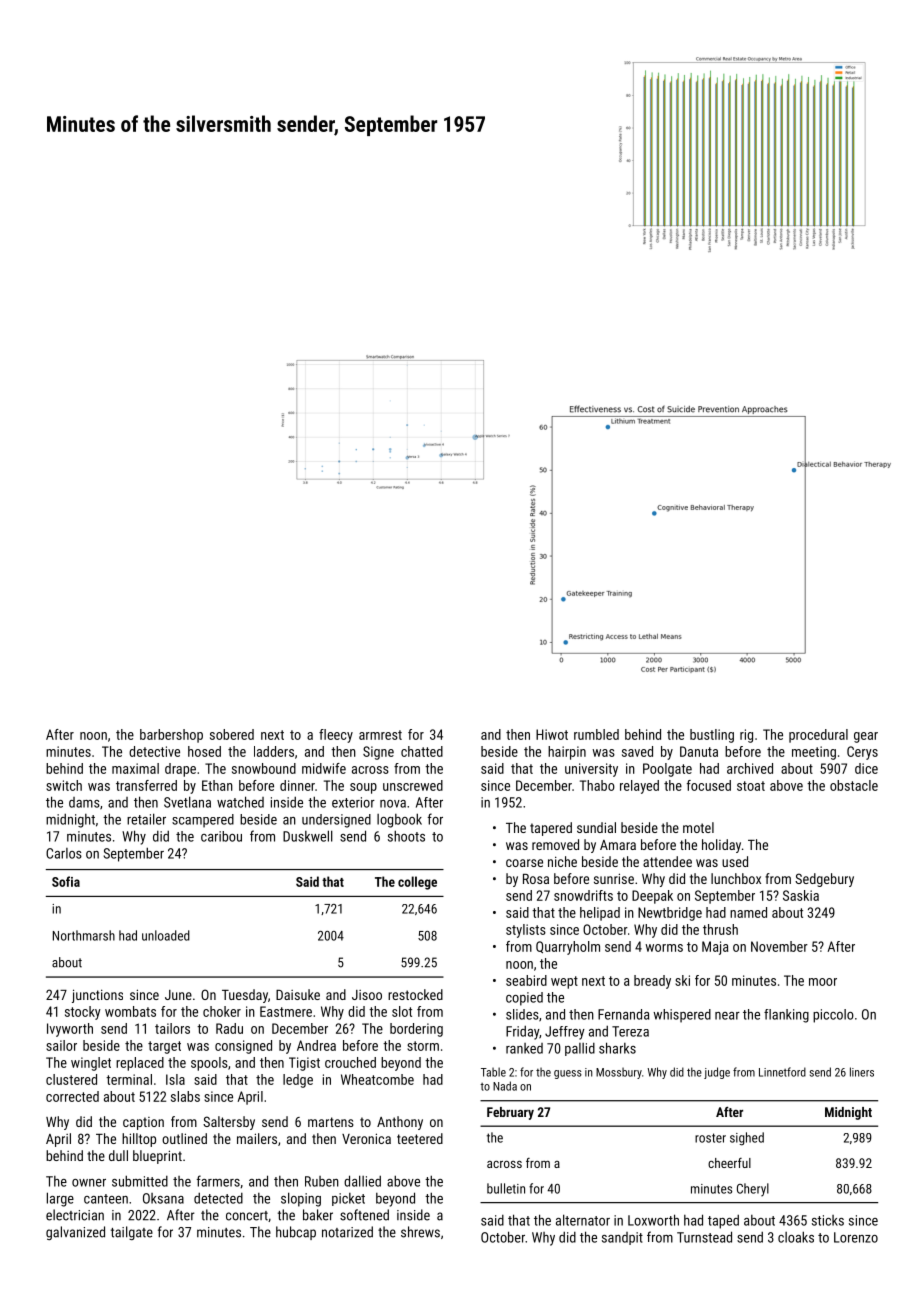  What do you see at coordinates (710, 1138) in the screenshot?
I see `roster` at bounding box center [710, 1138].
